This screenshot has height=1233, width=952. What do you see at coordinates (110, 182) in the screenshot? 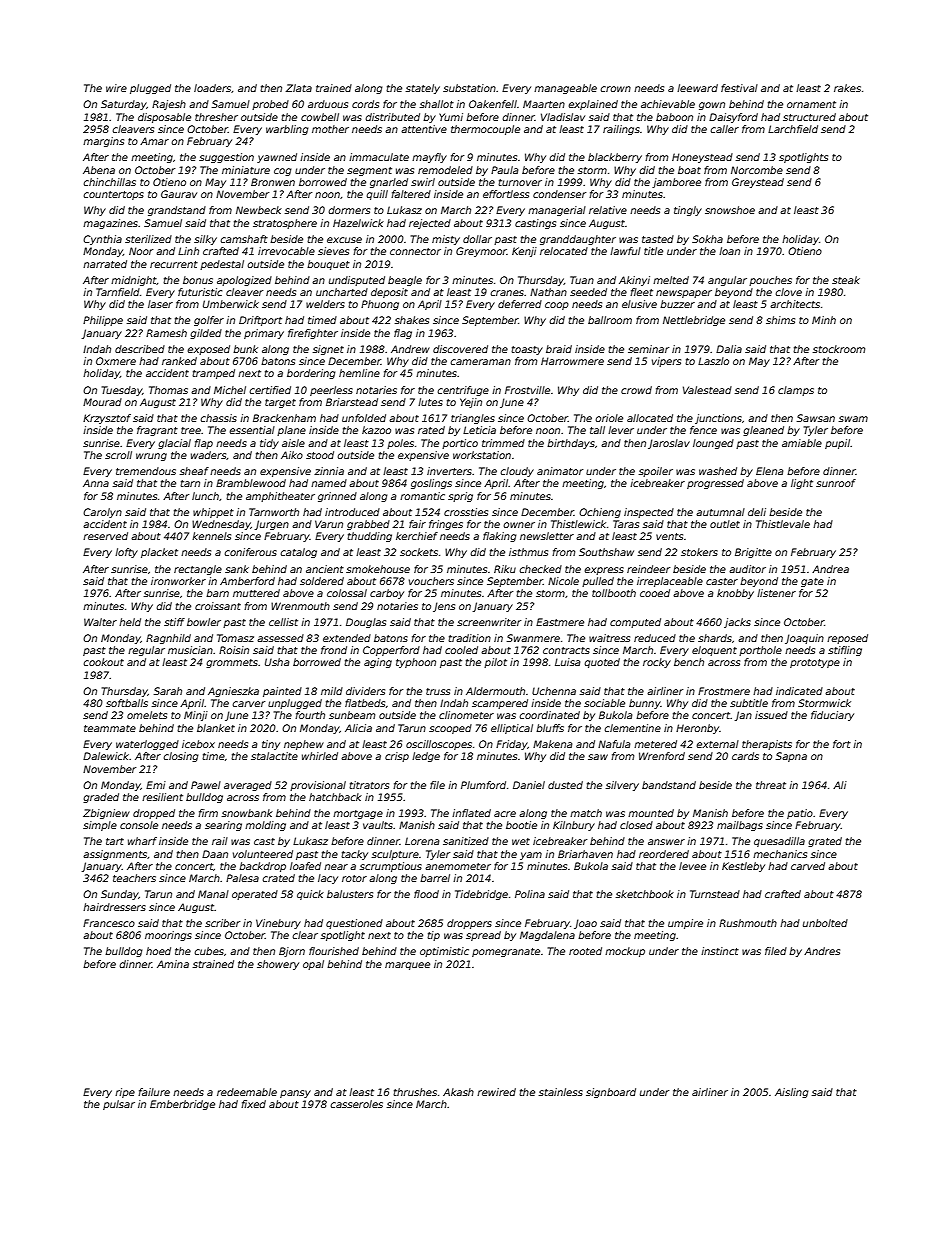
I see `chinchillas` at bounding box center [110, 182].
